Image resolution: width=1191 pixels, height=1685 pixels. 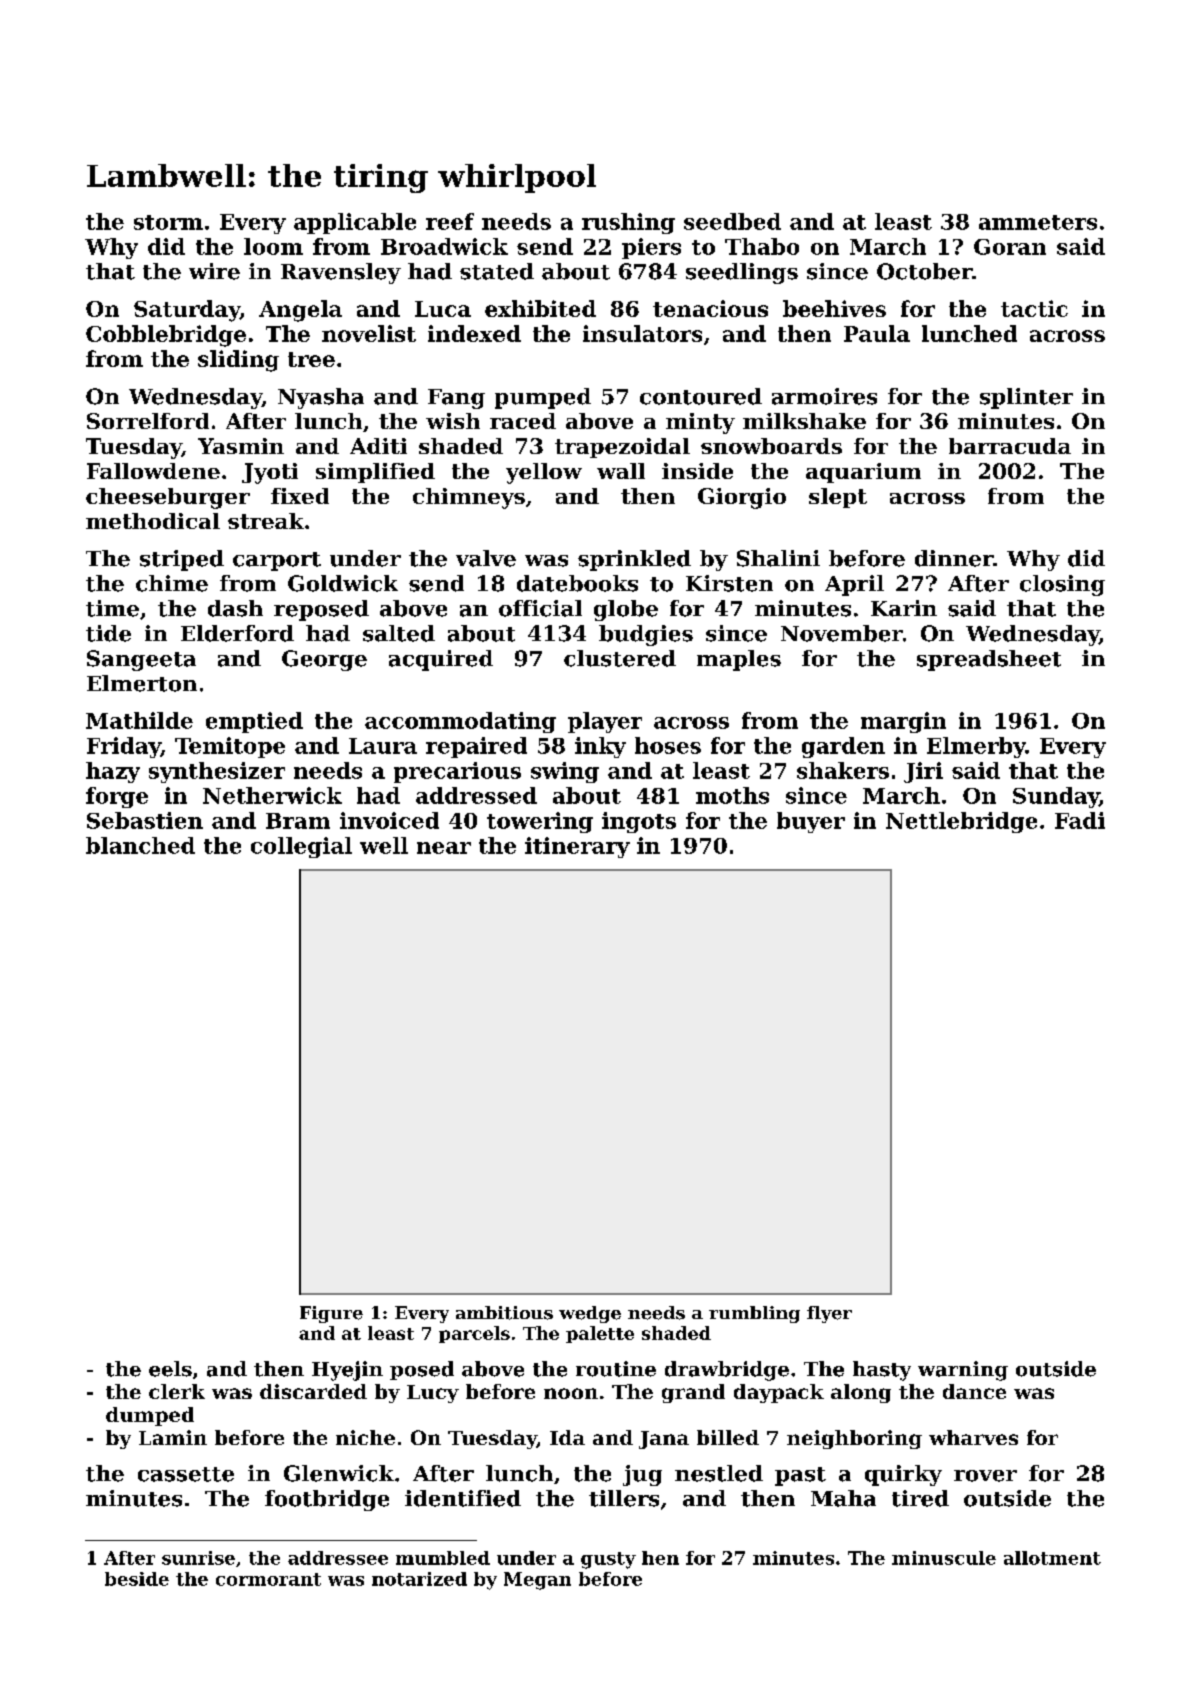 I want to click on Fang, so click(x=456, y=399).
